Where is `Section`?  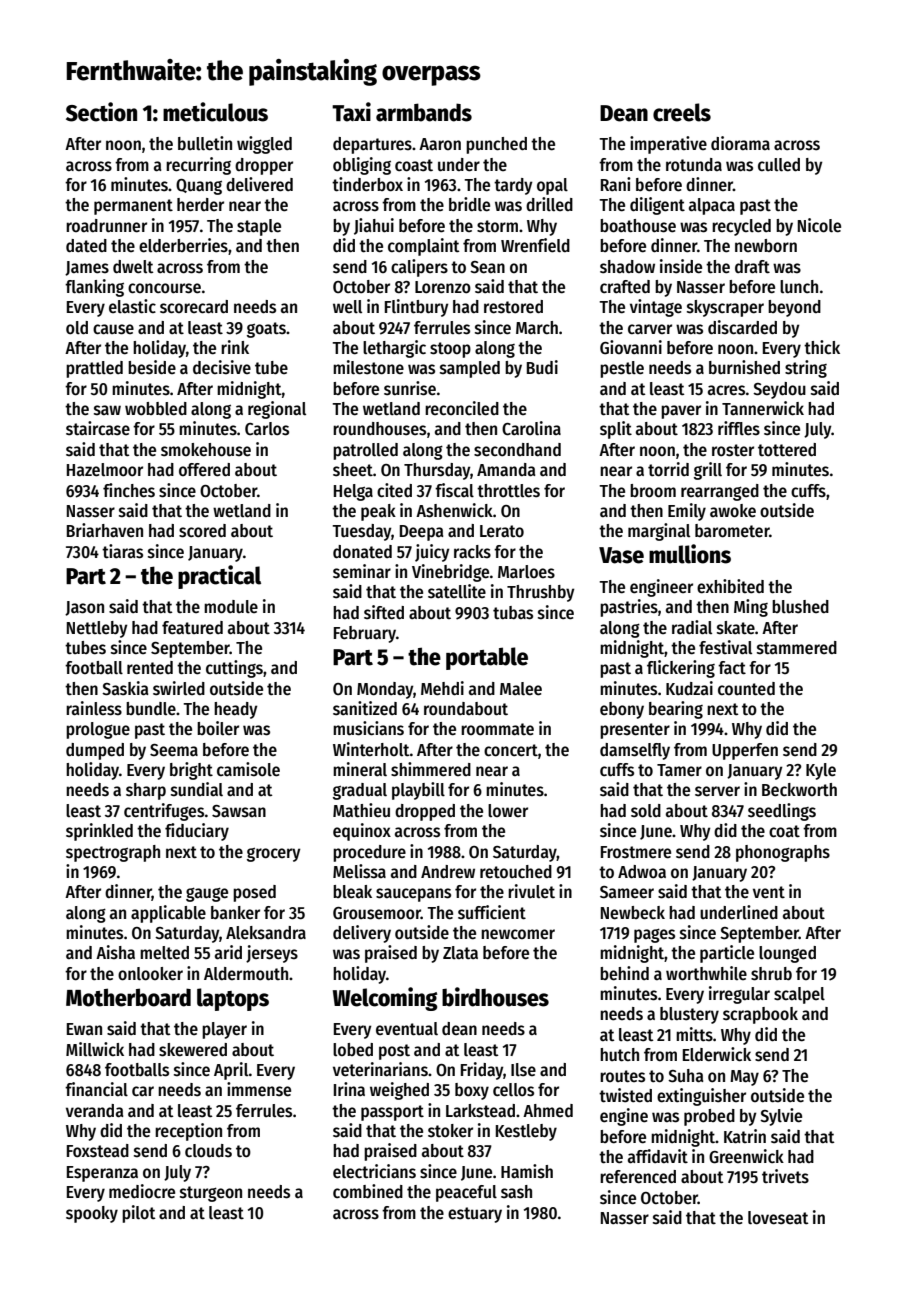 Section is located at coordinates (101, 112).
